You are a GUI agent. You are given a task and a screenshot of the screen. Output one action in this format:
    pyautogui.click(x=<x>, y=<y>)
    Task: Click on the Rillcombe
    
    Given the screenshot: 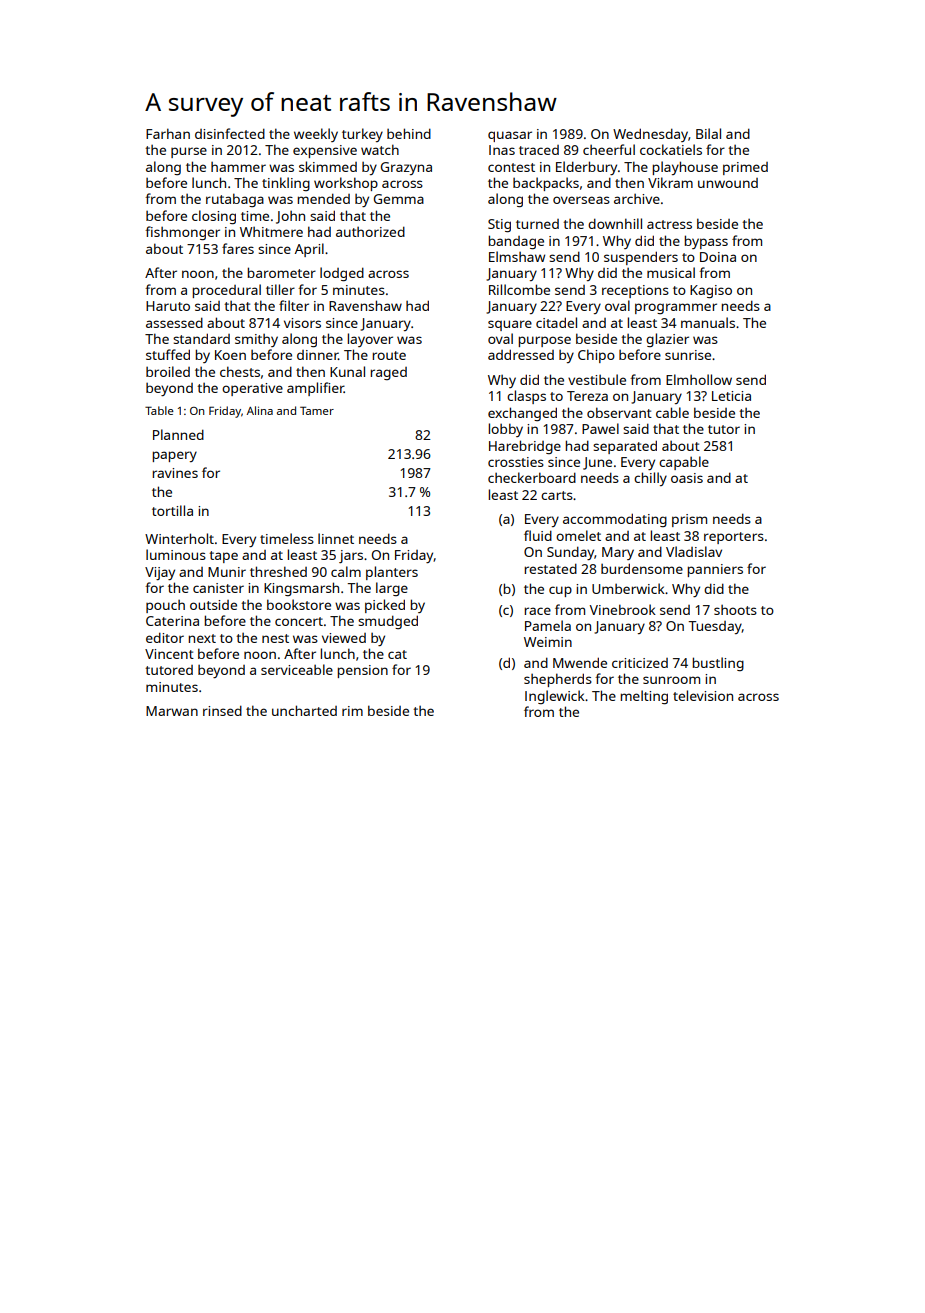 What is the action you would take?
    pyautogui.click(x=519, y=289)
